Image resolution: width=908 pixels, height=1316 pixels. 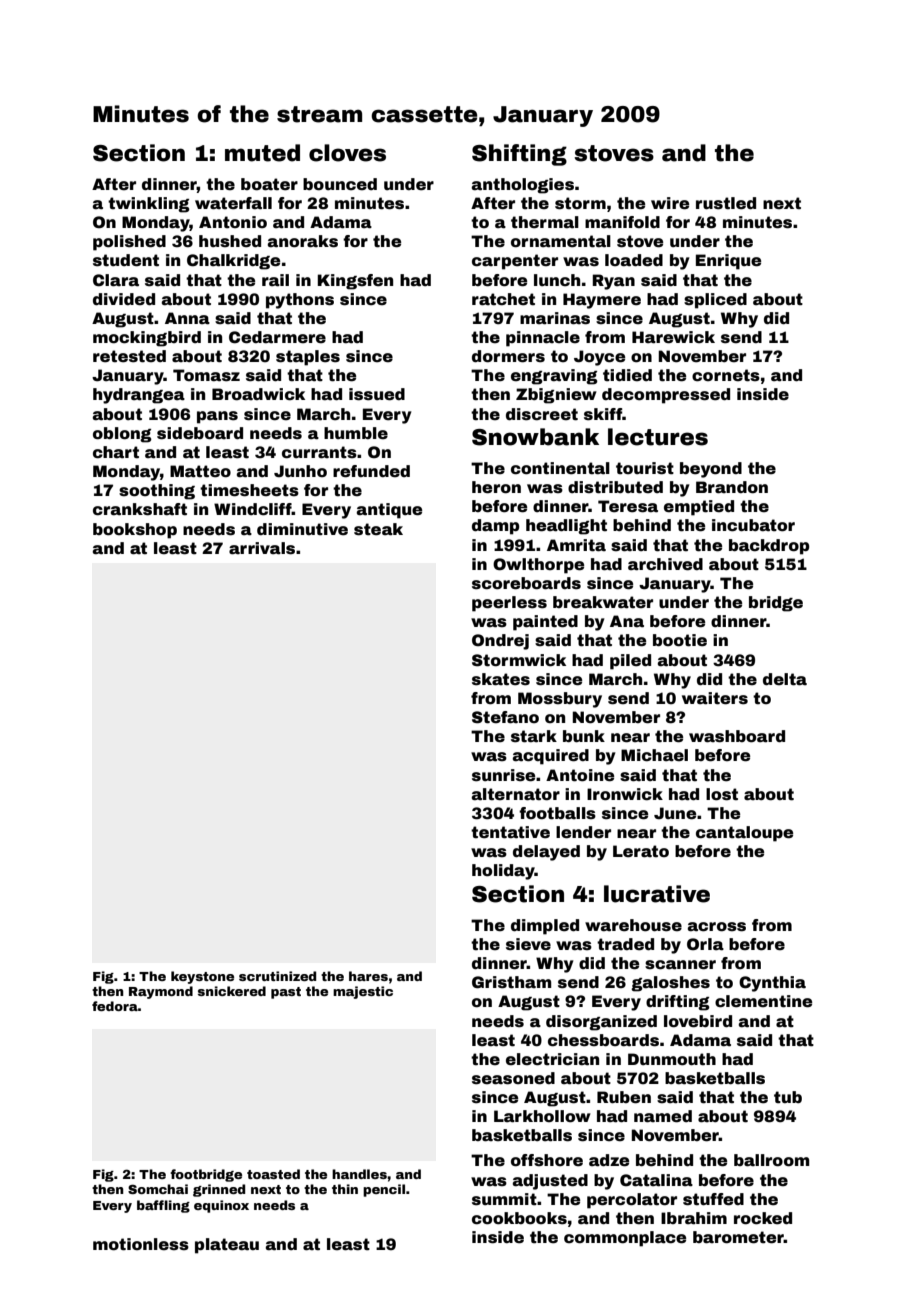 I want to click on rustled, so click(x=726, y=203).
